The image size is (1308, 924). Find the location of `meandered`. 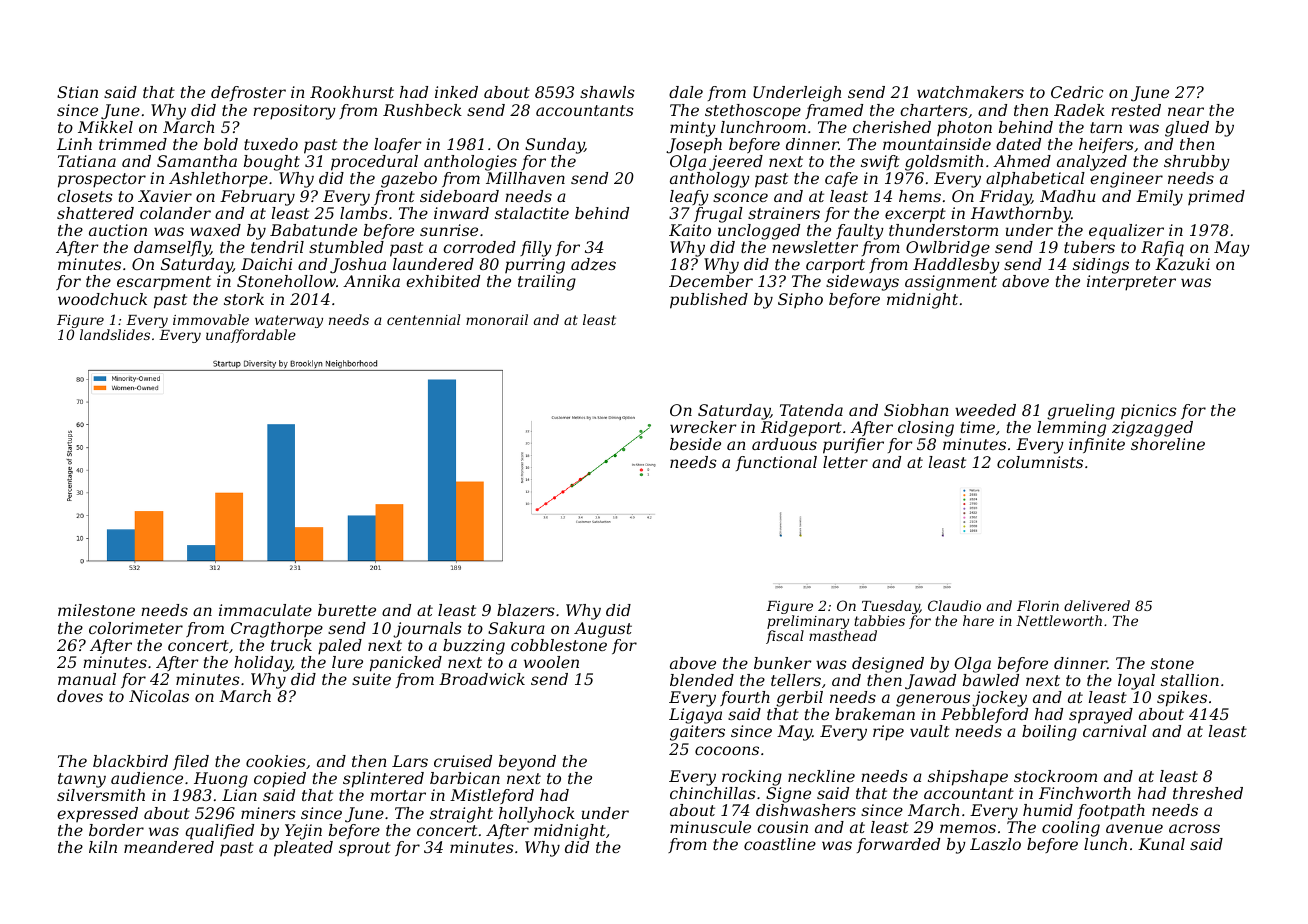

meandered is located at coordinates (169, 847).
